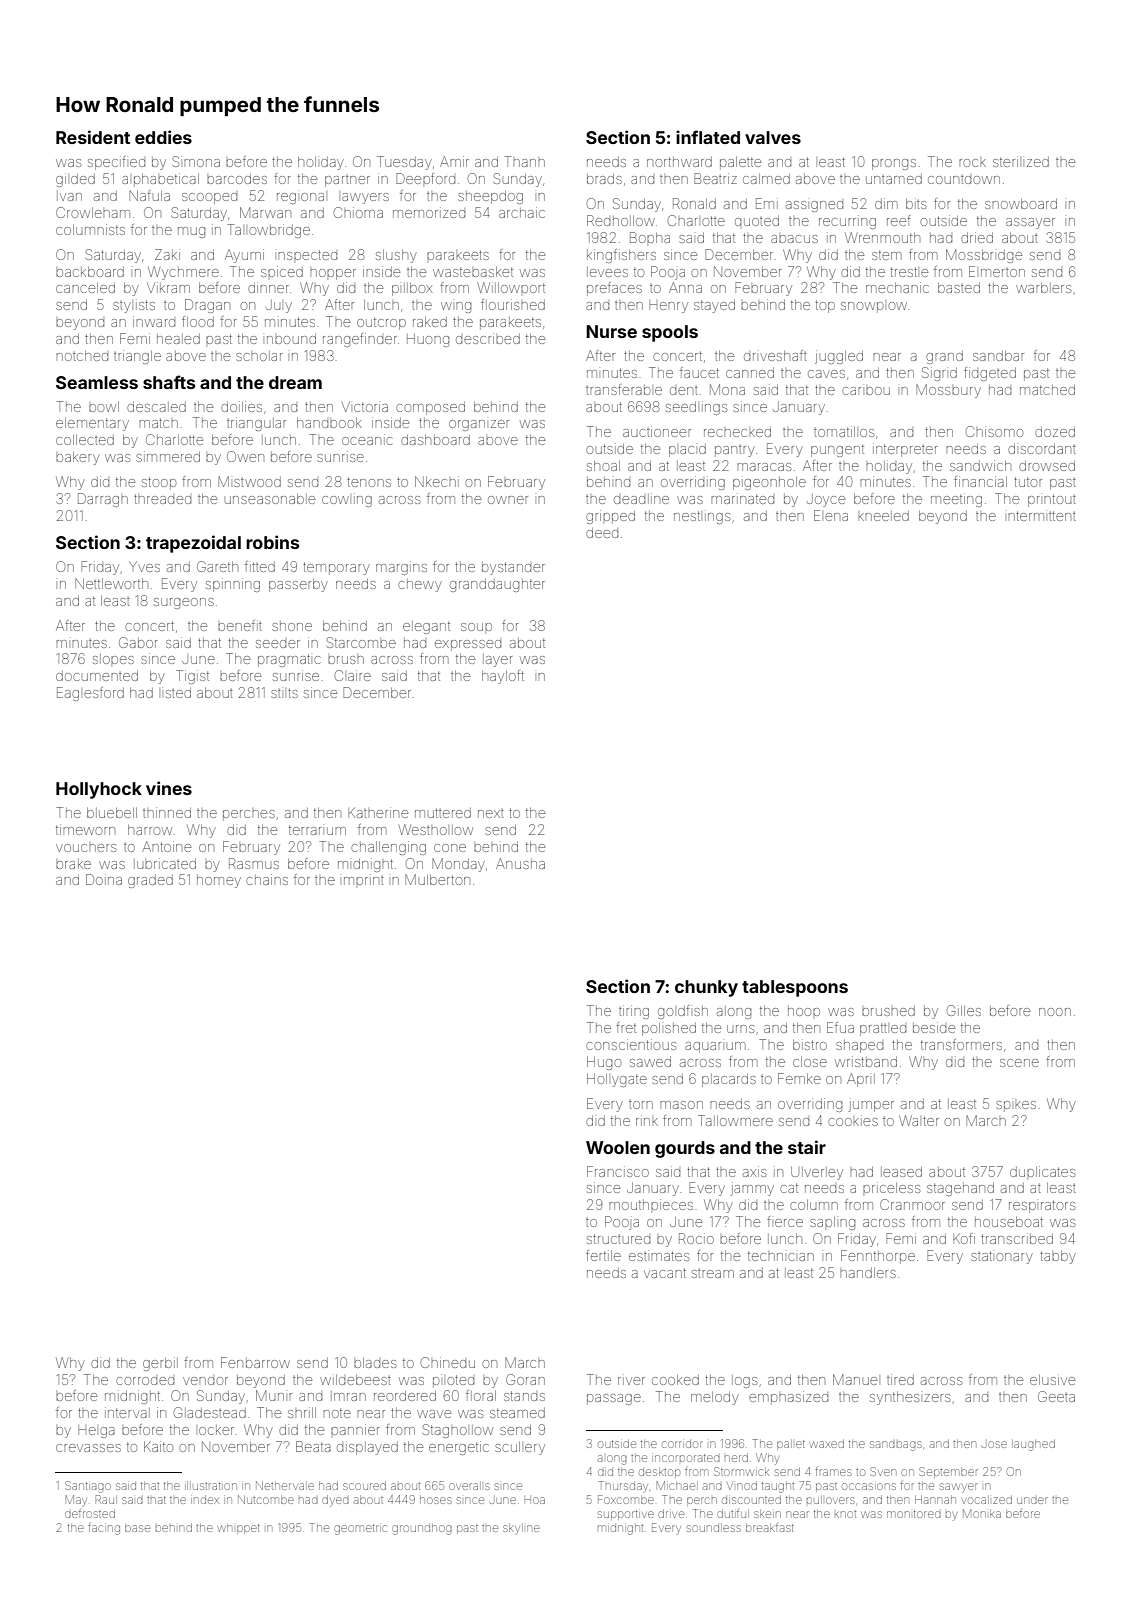  Describe the element at coordinates (706, 988) in the image. I see `chunky` at that location.
